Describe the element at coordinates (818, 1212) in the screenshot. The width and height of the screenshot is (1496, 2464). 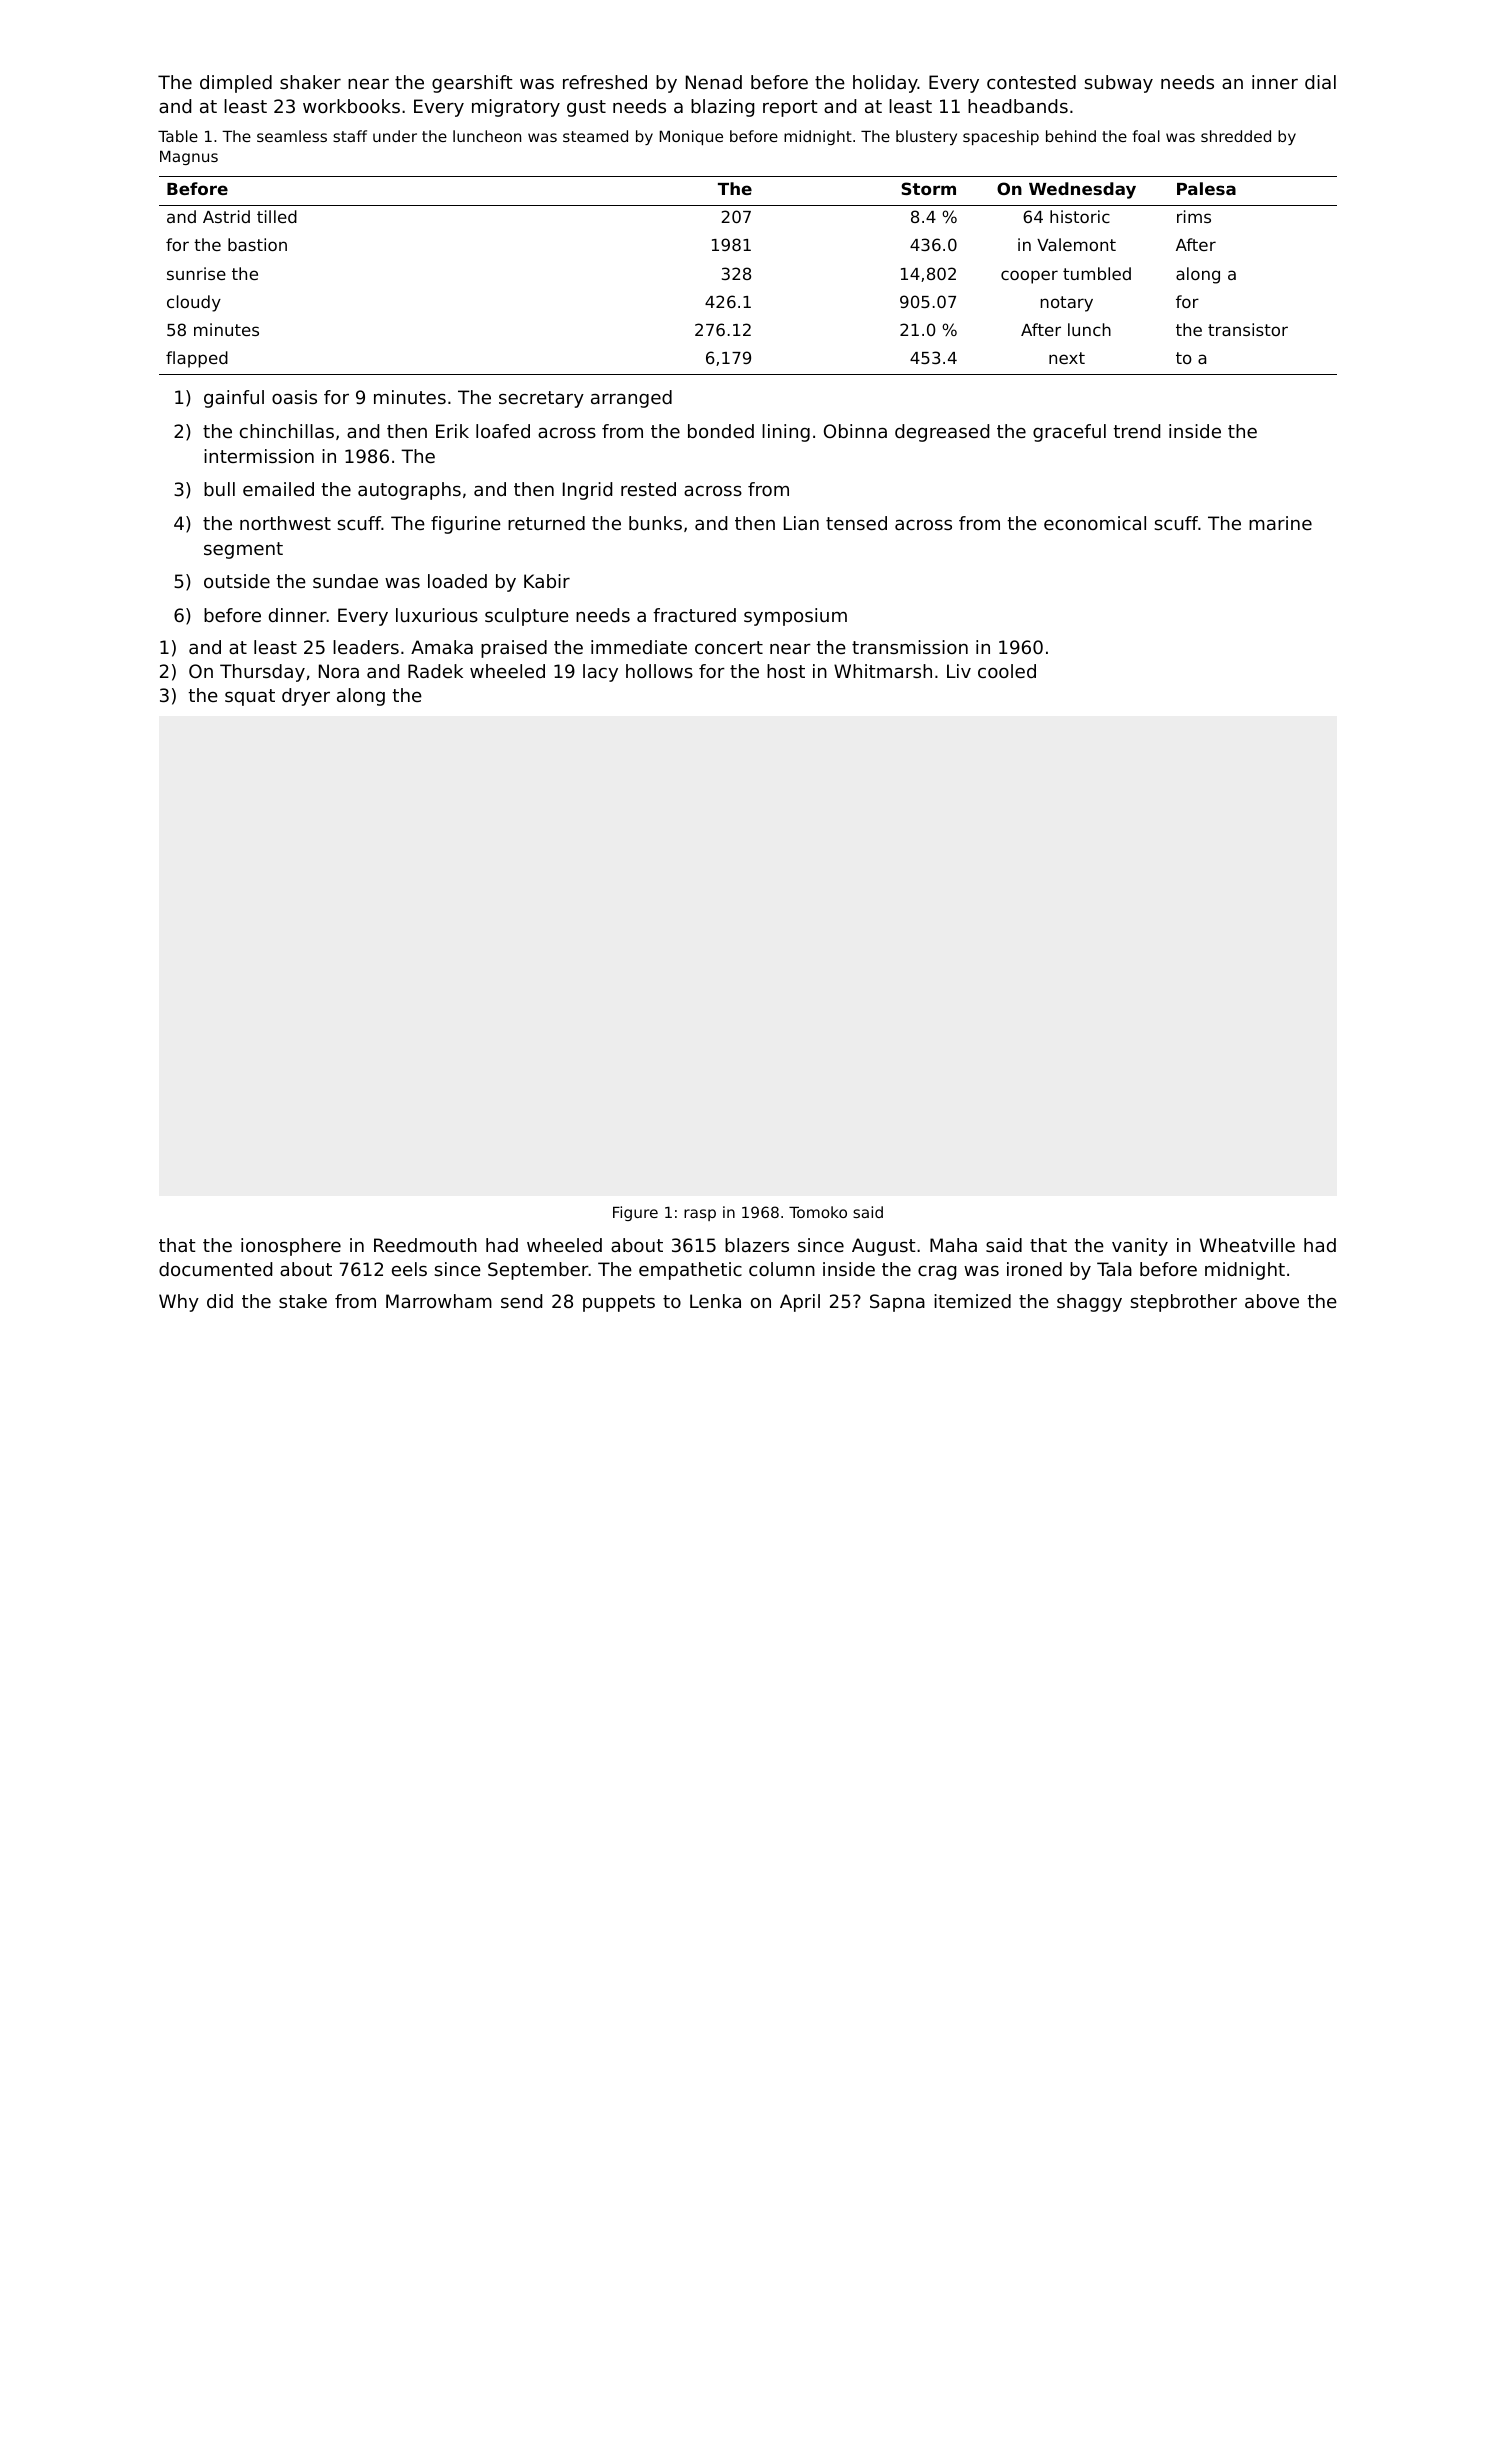
I see `Tomoko` at that location.
